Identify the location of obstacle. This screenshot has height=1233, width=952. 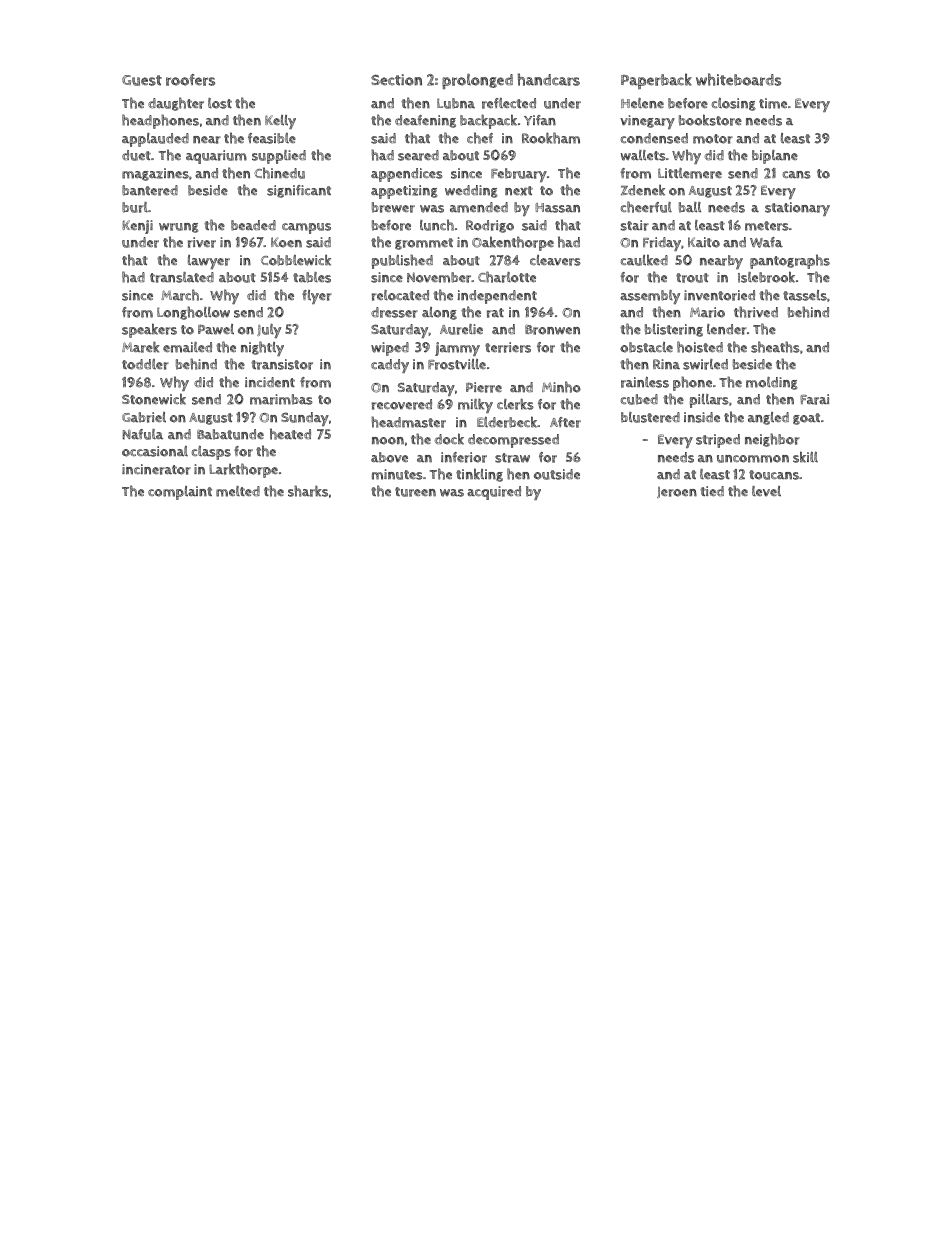
(646, 347).
